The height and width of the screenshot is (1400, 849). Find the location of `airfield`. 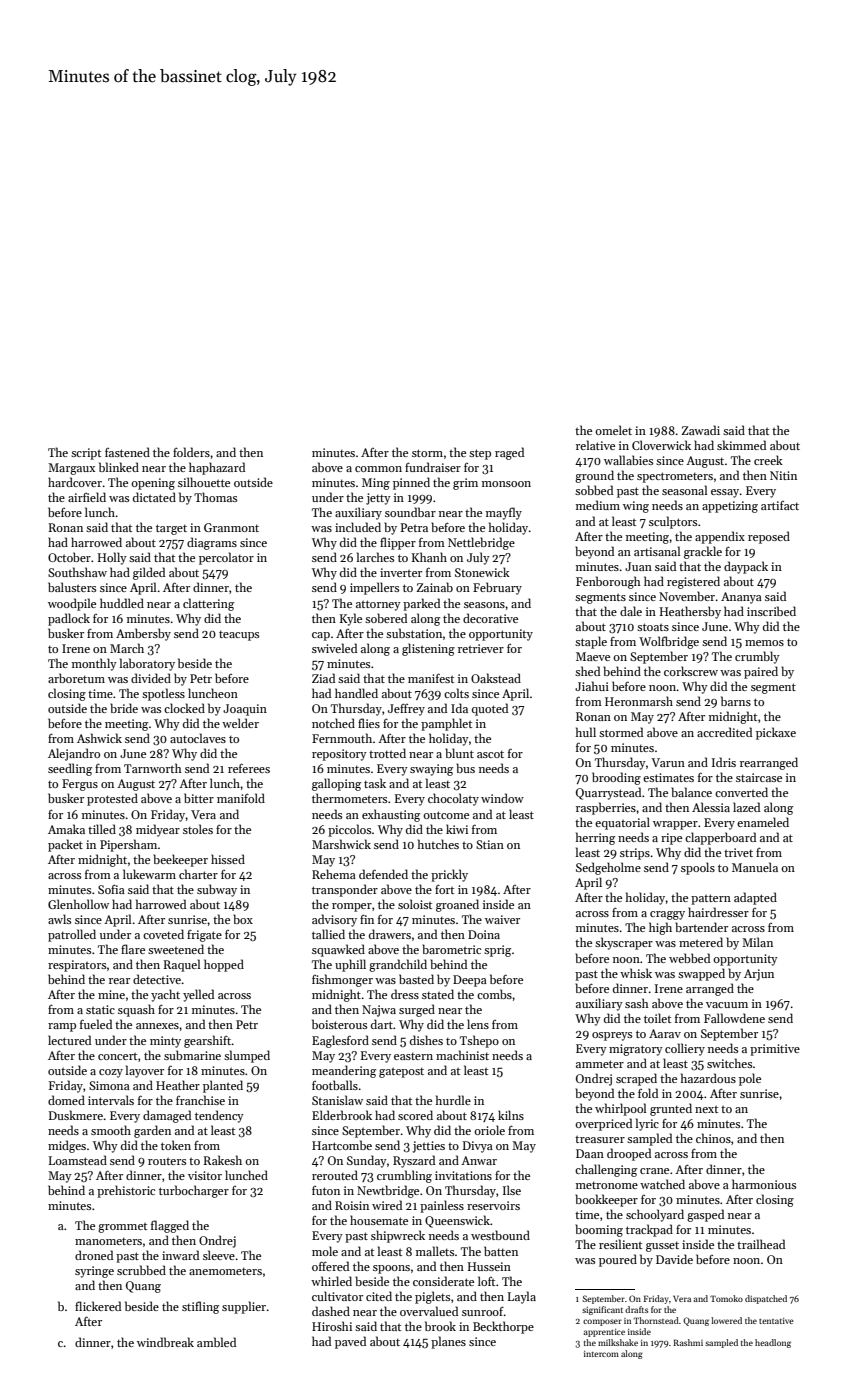

airfield is located at coordinates (87, 497).
